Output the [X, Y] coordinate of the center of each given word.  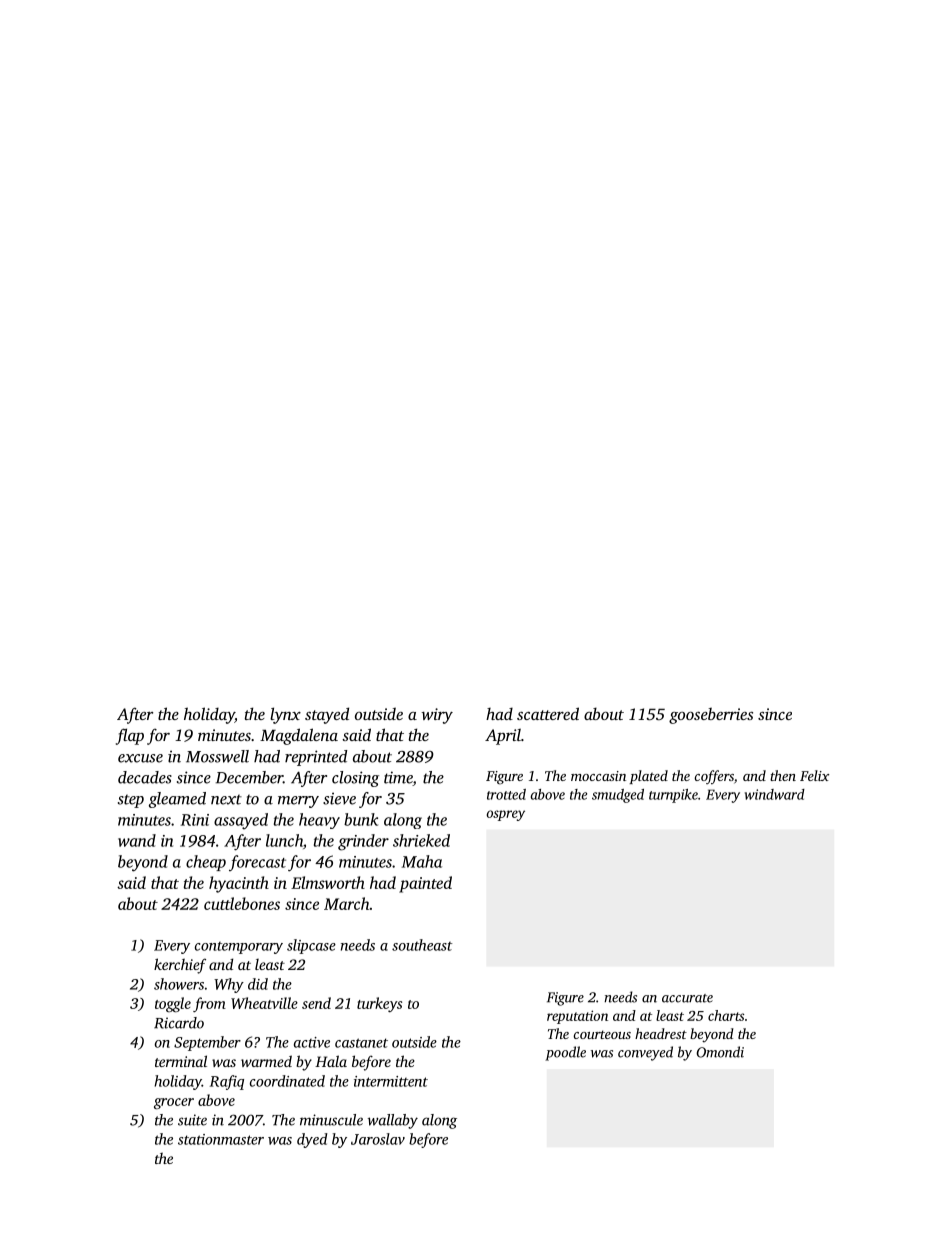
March [346, 903]
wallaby [393, 1121]
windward [775, 794]
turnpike [673, 796]
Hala [331, 1061]
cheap [206, 863]
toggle [173, 1005]
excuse [140, 758]
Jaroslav [378, 1139]
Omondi [720, 1052]
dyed [312, 1140]
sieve [339, 798]
